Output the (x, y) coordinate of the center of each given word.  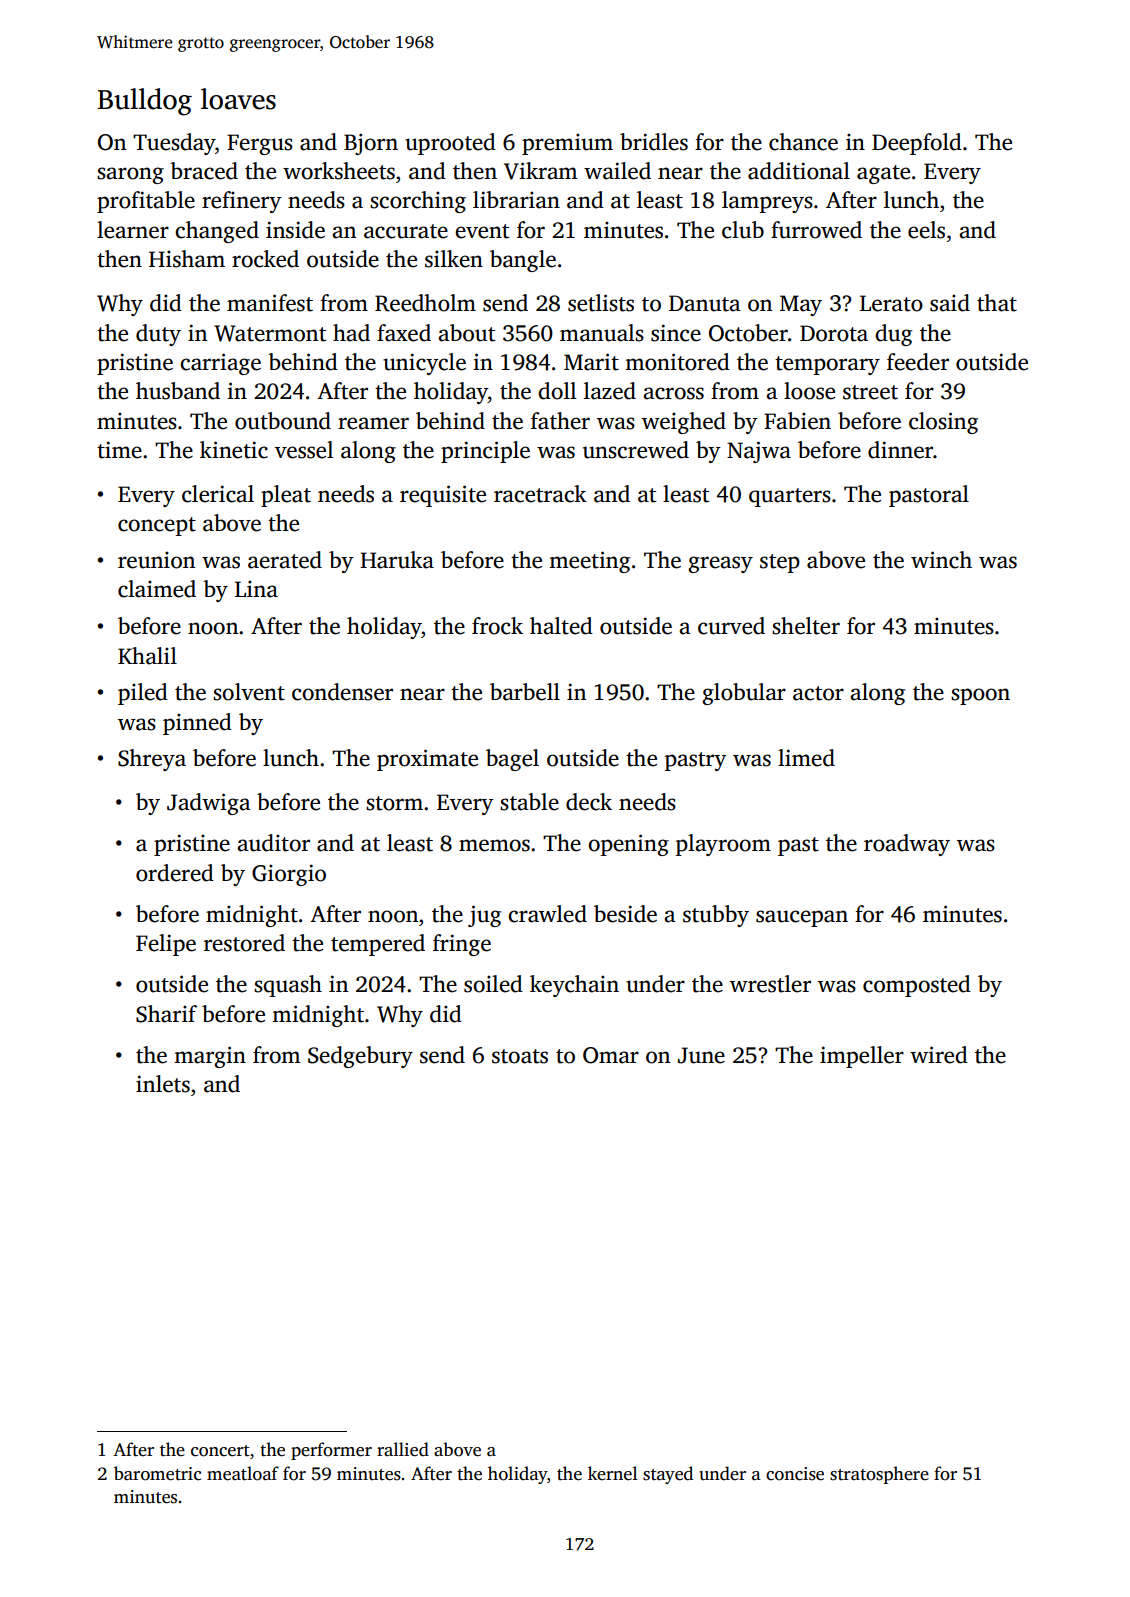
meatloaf (243, 1473)
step (780, 563)
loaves (238, 99)
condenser (342, 692)
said (950, 303)
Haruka (397, 560)
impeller (862, 1057)
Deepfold (917, 144)
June (701, 1055)
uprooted (450, 144)
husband (178, 391)
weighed (684, 423)
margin (210, 1057)
